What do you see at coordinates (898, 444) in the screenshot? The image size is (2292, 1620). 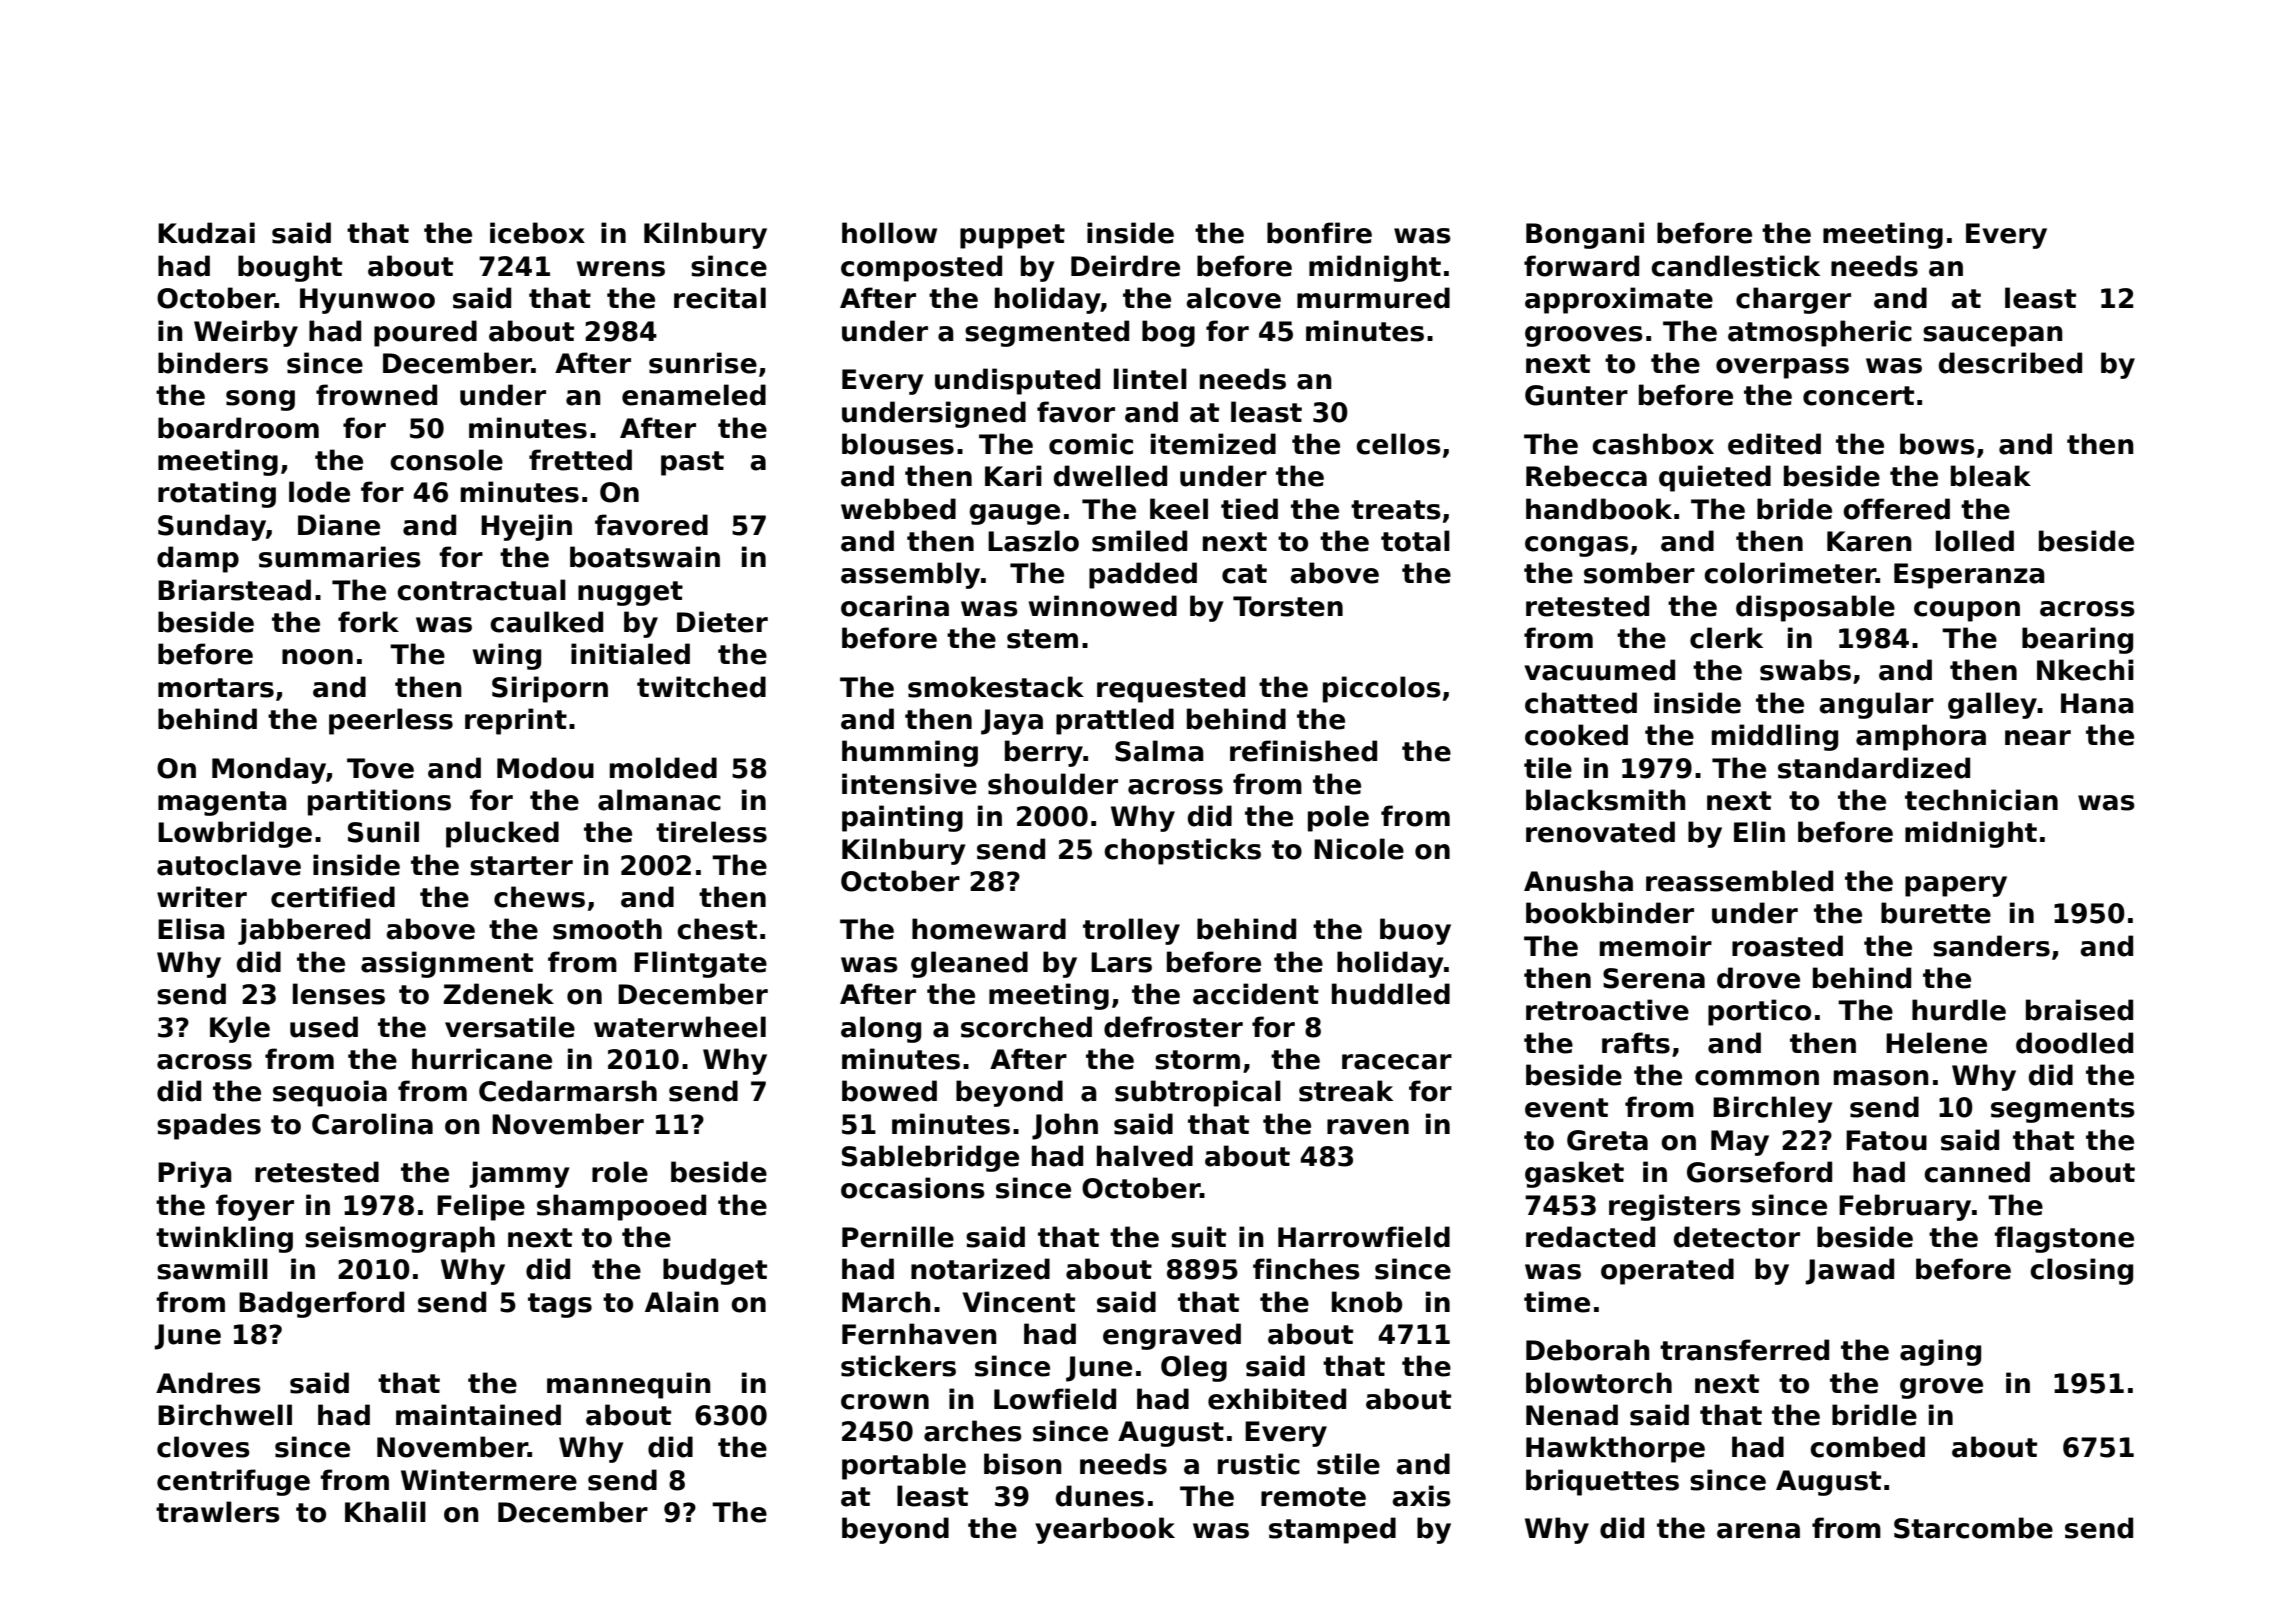 I see `blouses` at bounding box center [898, 444].
